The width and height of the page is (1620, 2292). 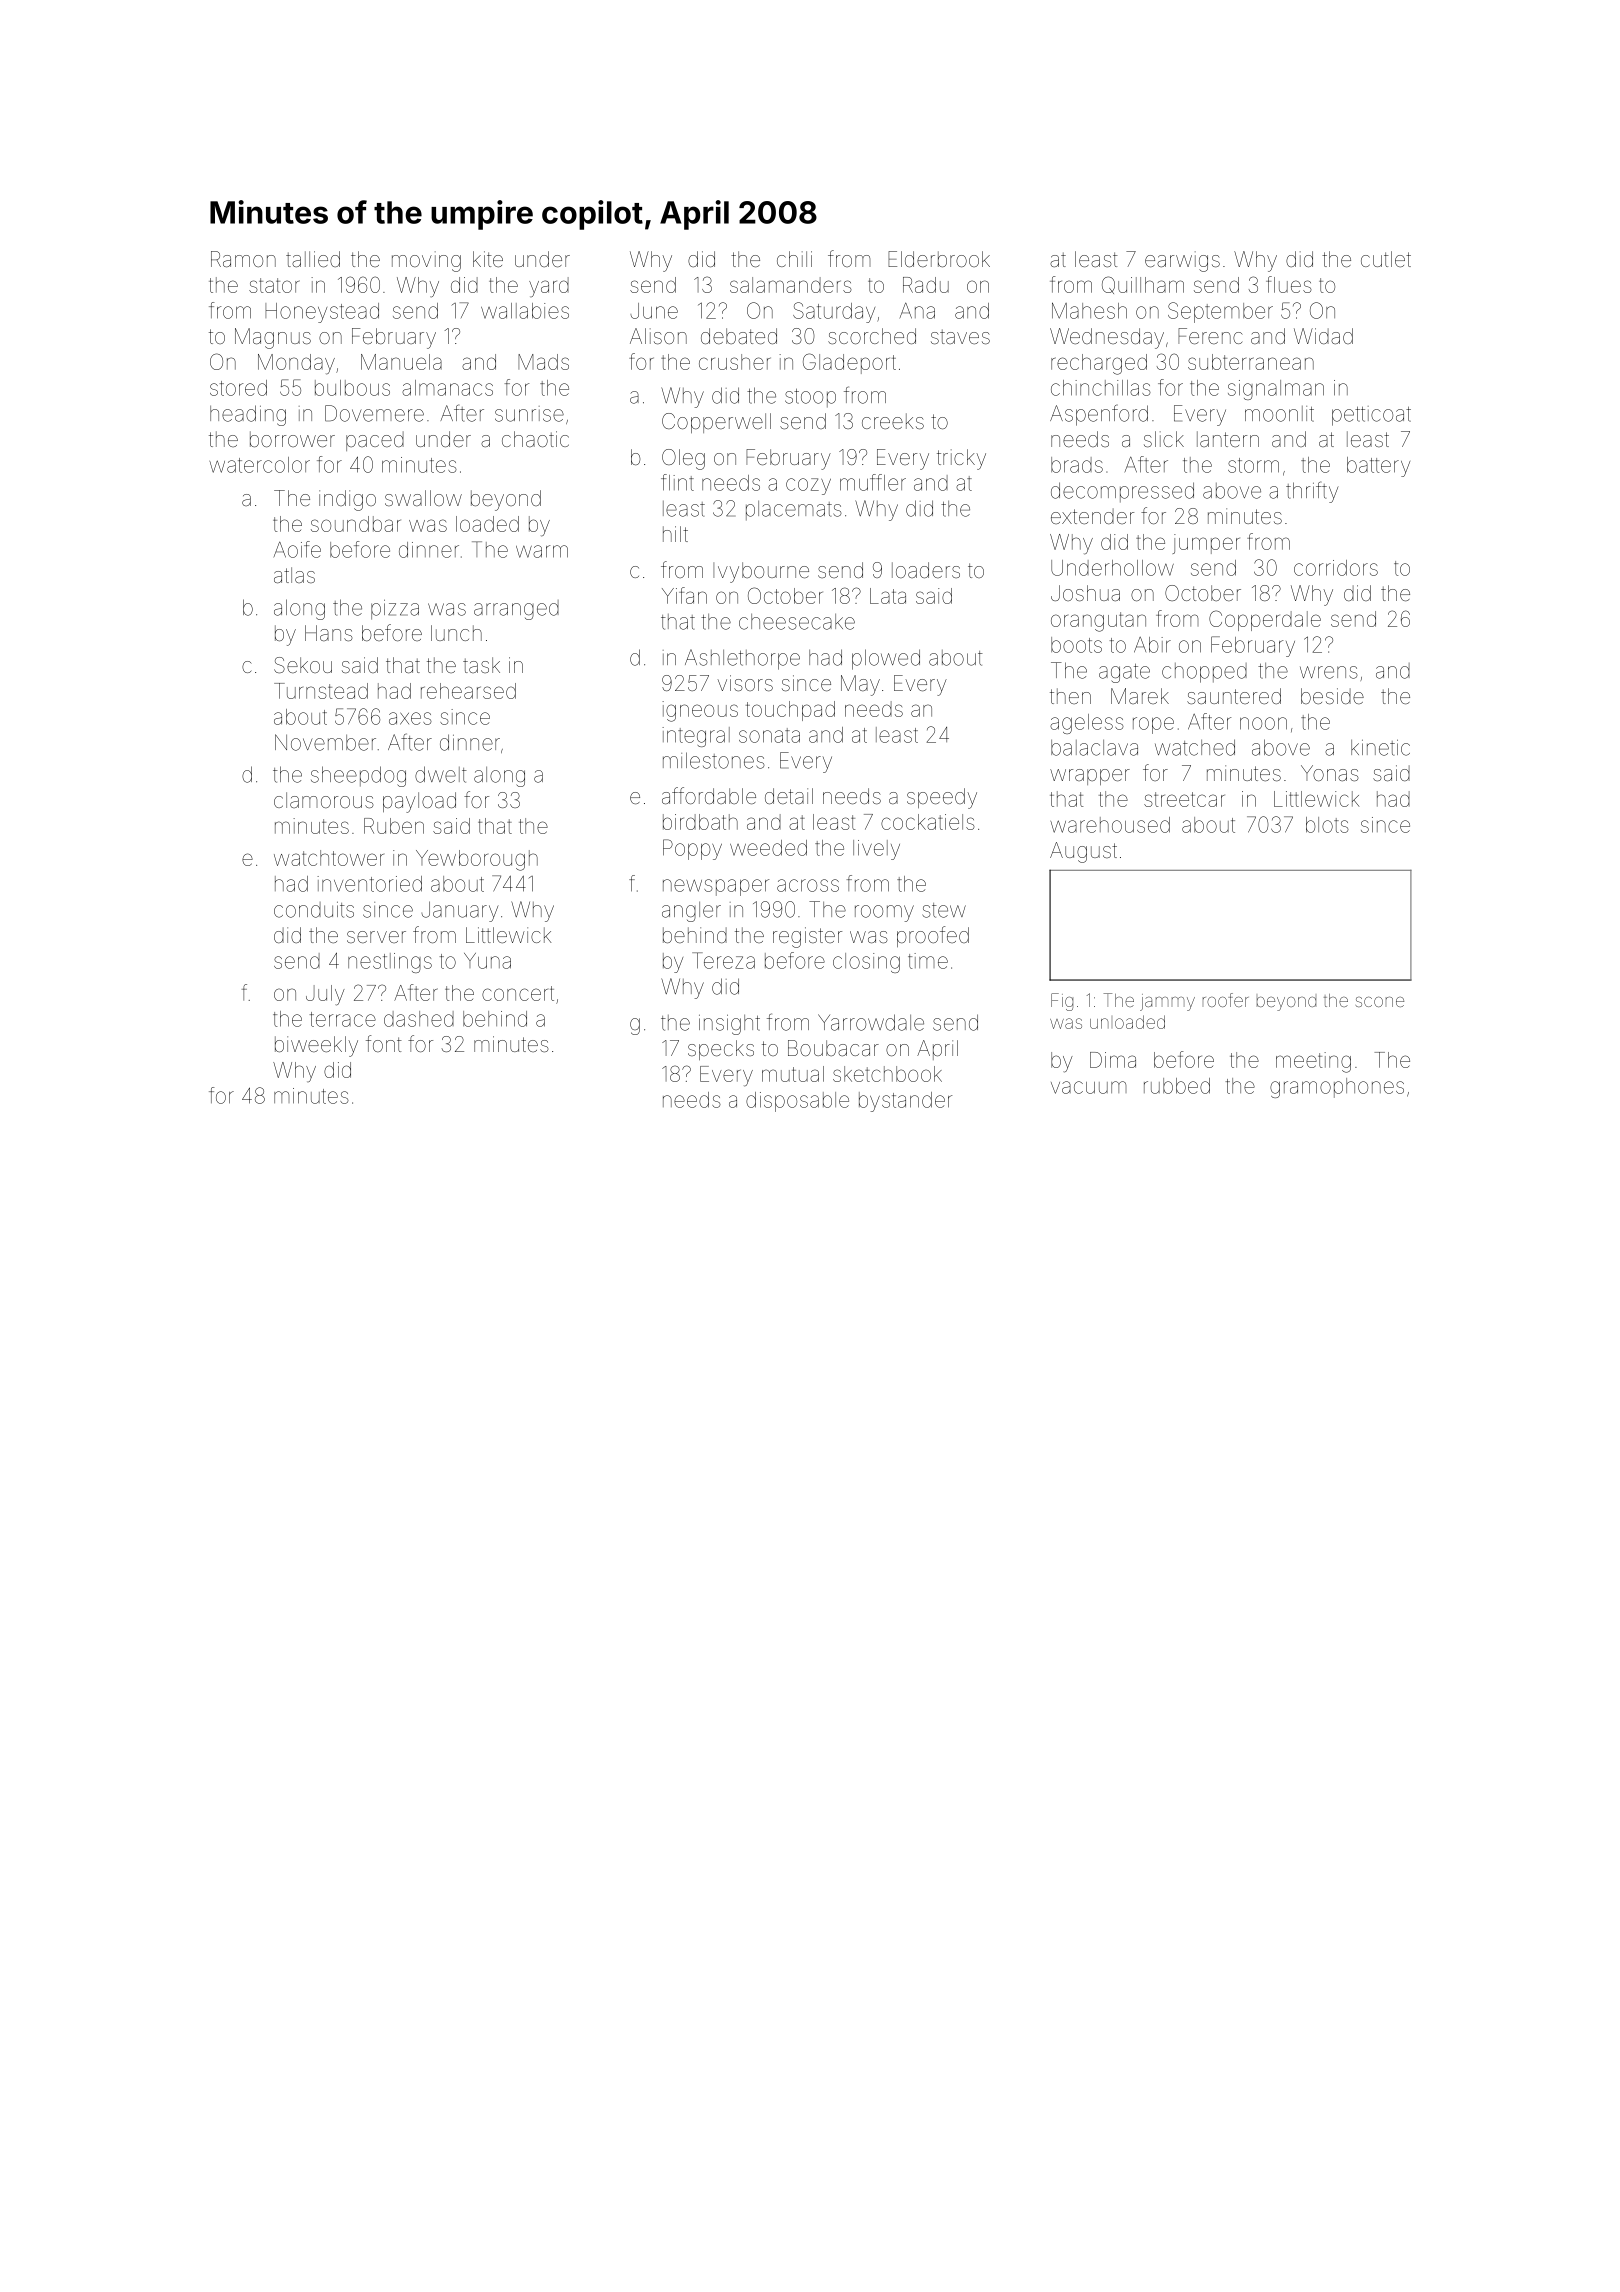 What do you see at coordinates (273, 338) in the page?
I see `Magnus` at bounding box center [273, 338].
